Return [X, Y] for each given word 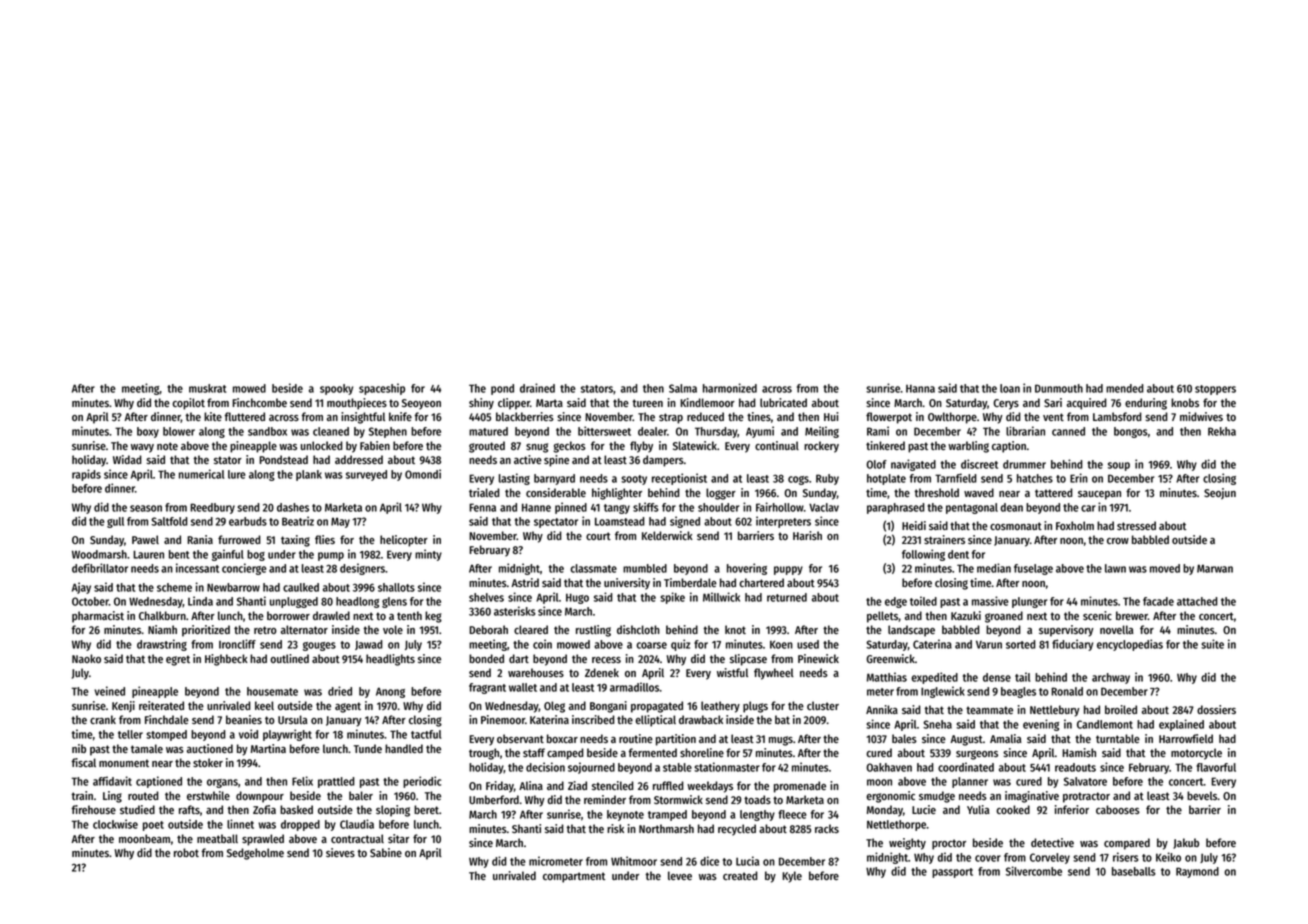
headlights [390, 660]
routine [636, 738]
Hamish [1079, 752]
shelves [486, 597]
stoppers [1215, 390]
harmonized [730, 388]
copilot [188, 404]
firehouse [93, 809]
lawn [1115, 568]
